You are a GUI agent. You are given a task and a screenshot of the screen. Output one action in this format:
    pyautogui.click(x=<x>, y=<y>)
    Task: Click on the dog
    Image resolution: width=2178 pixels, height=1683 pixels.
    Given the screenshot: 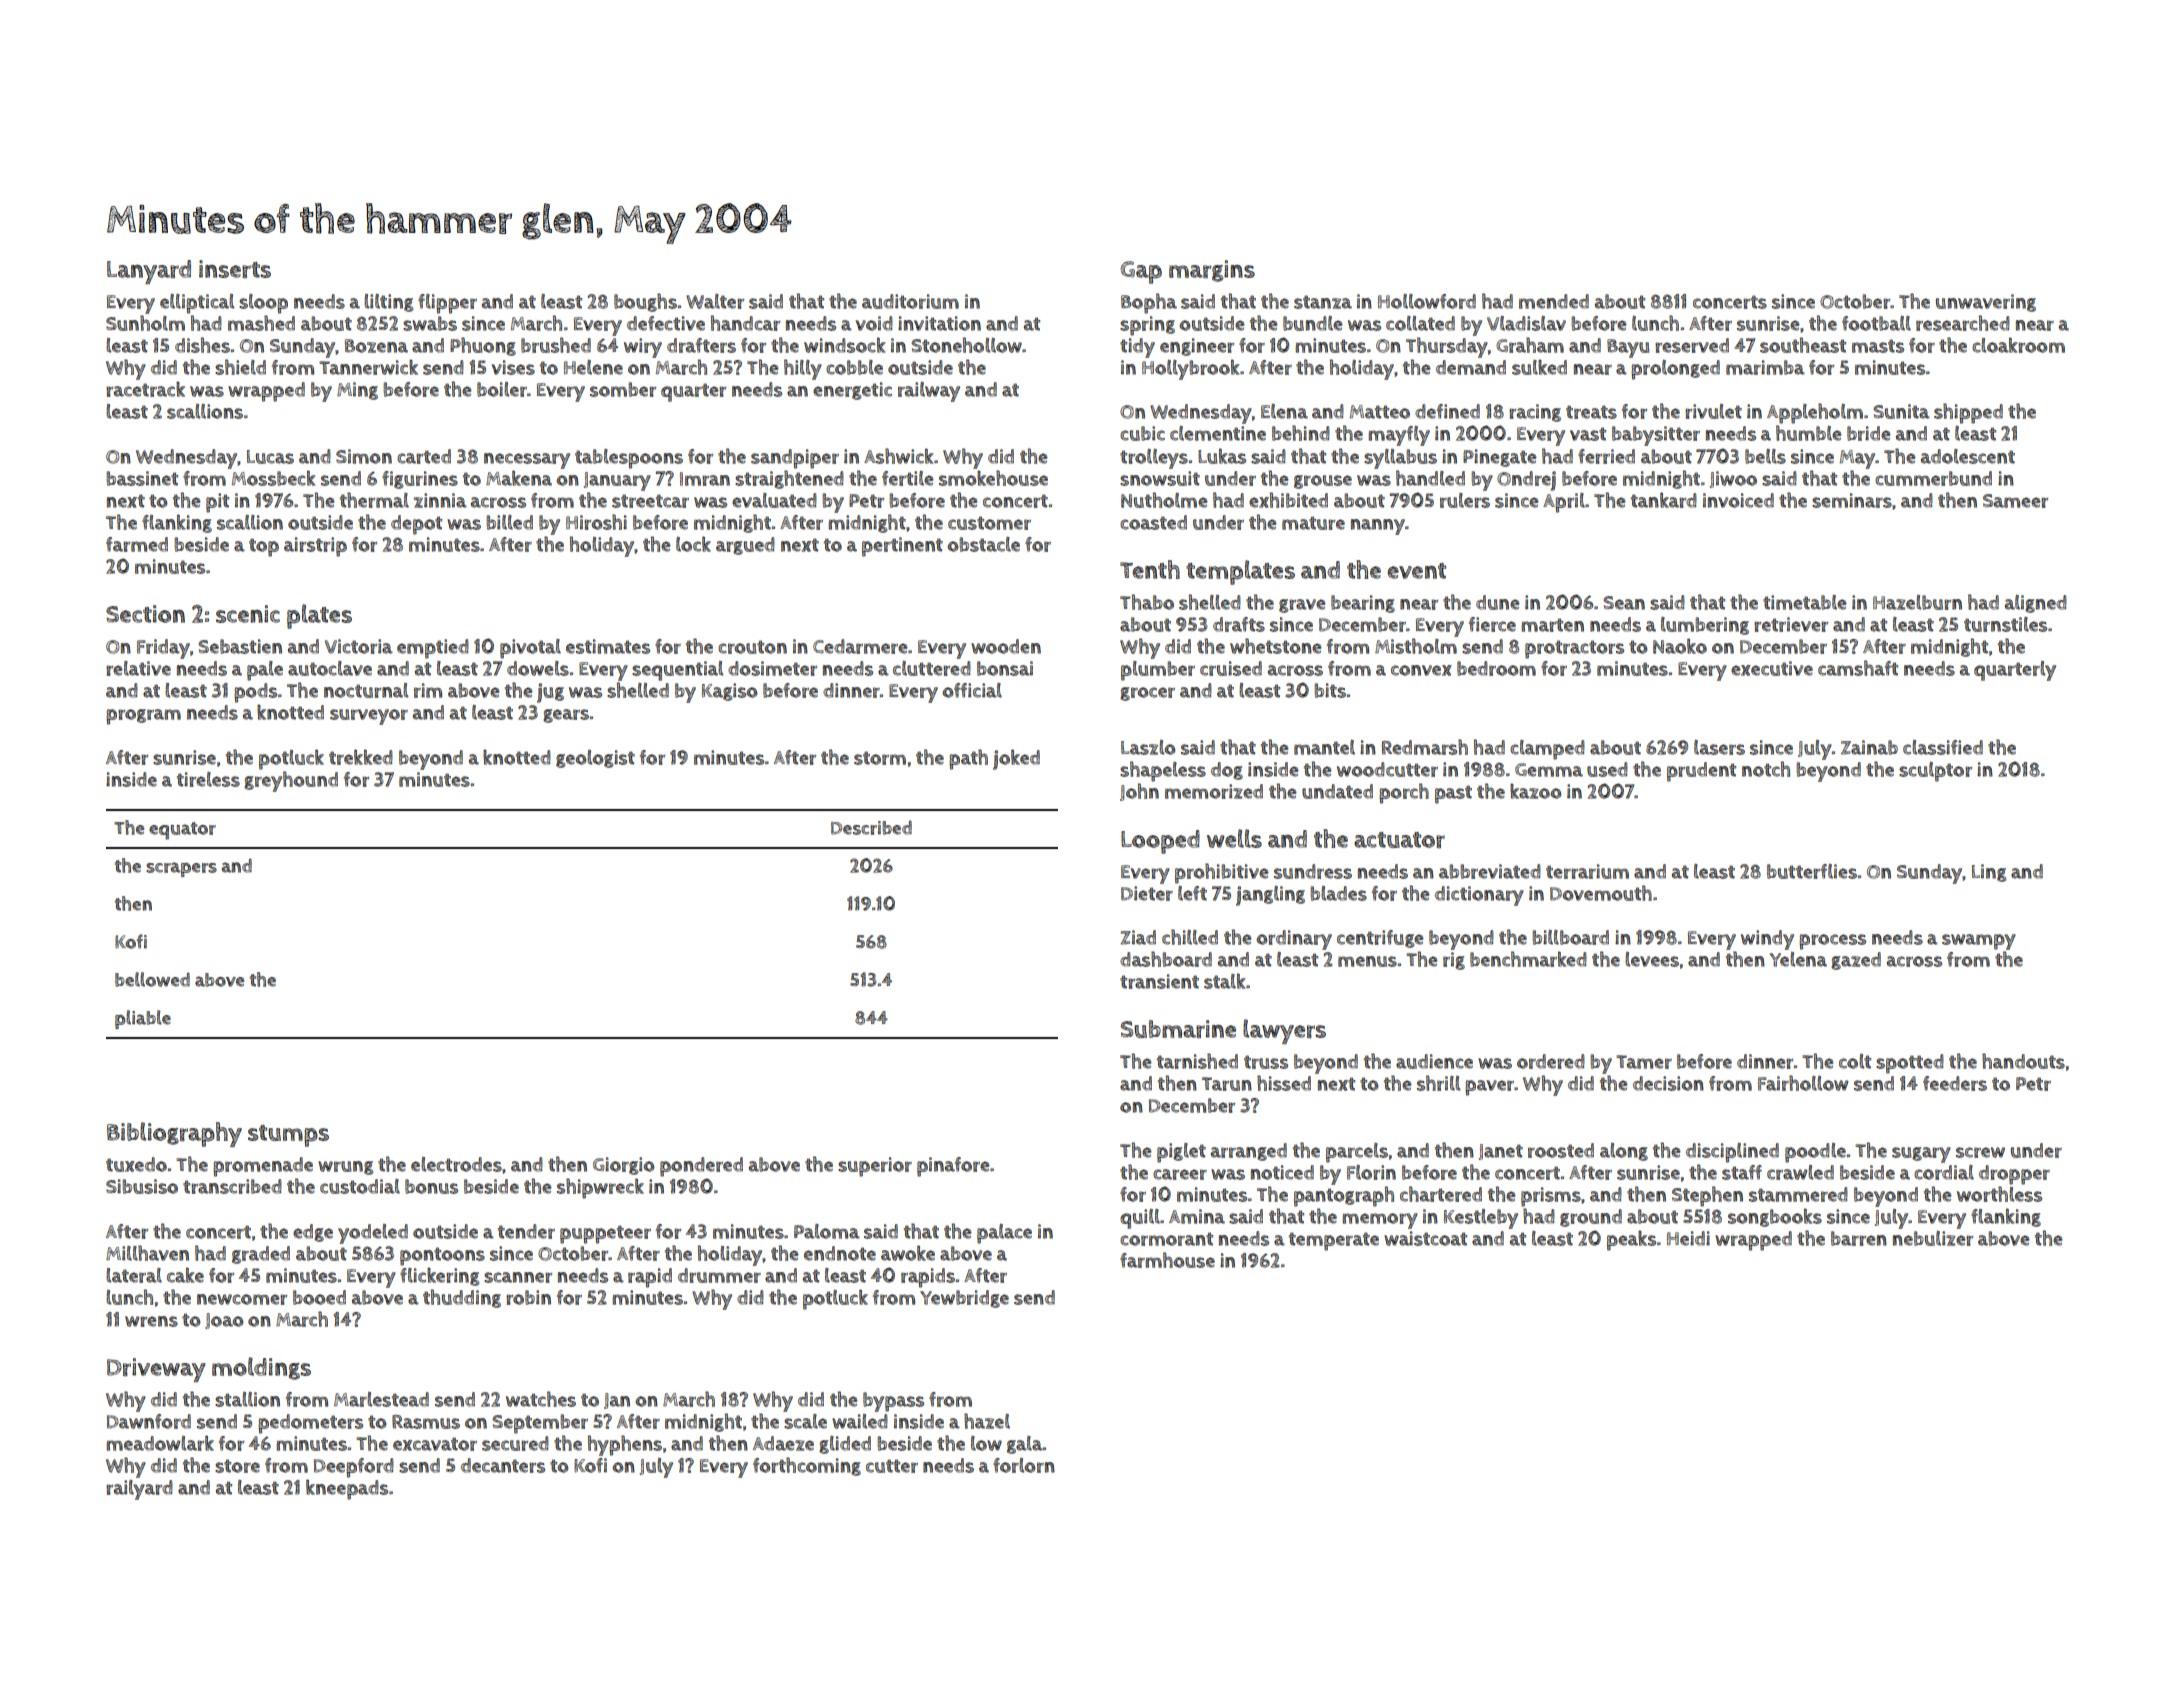 What is the action you would take?
    pyautogui.click(x=1227, y=771)
